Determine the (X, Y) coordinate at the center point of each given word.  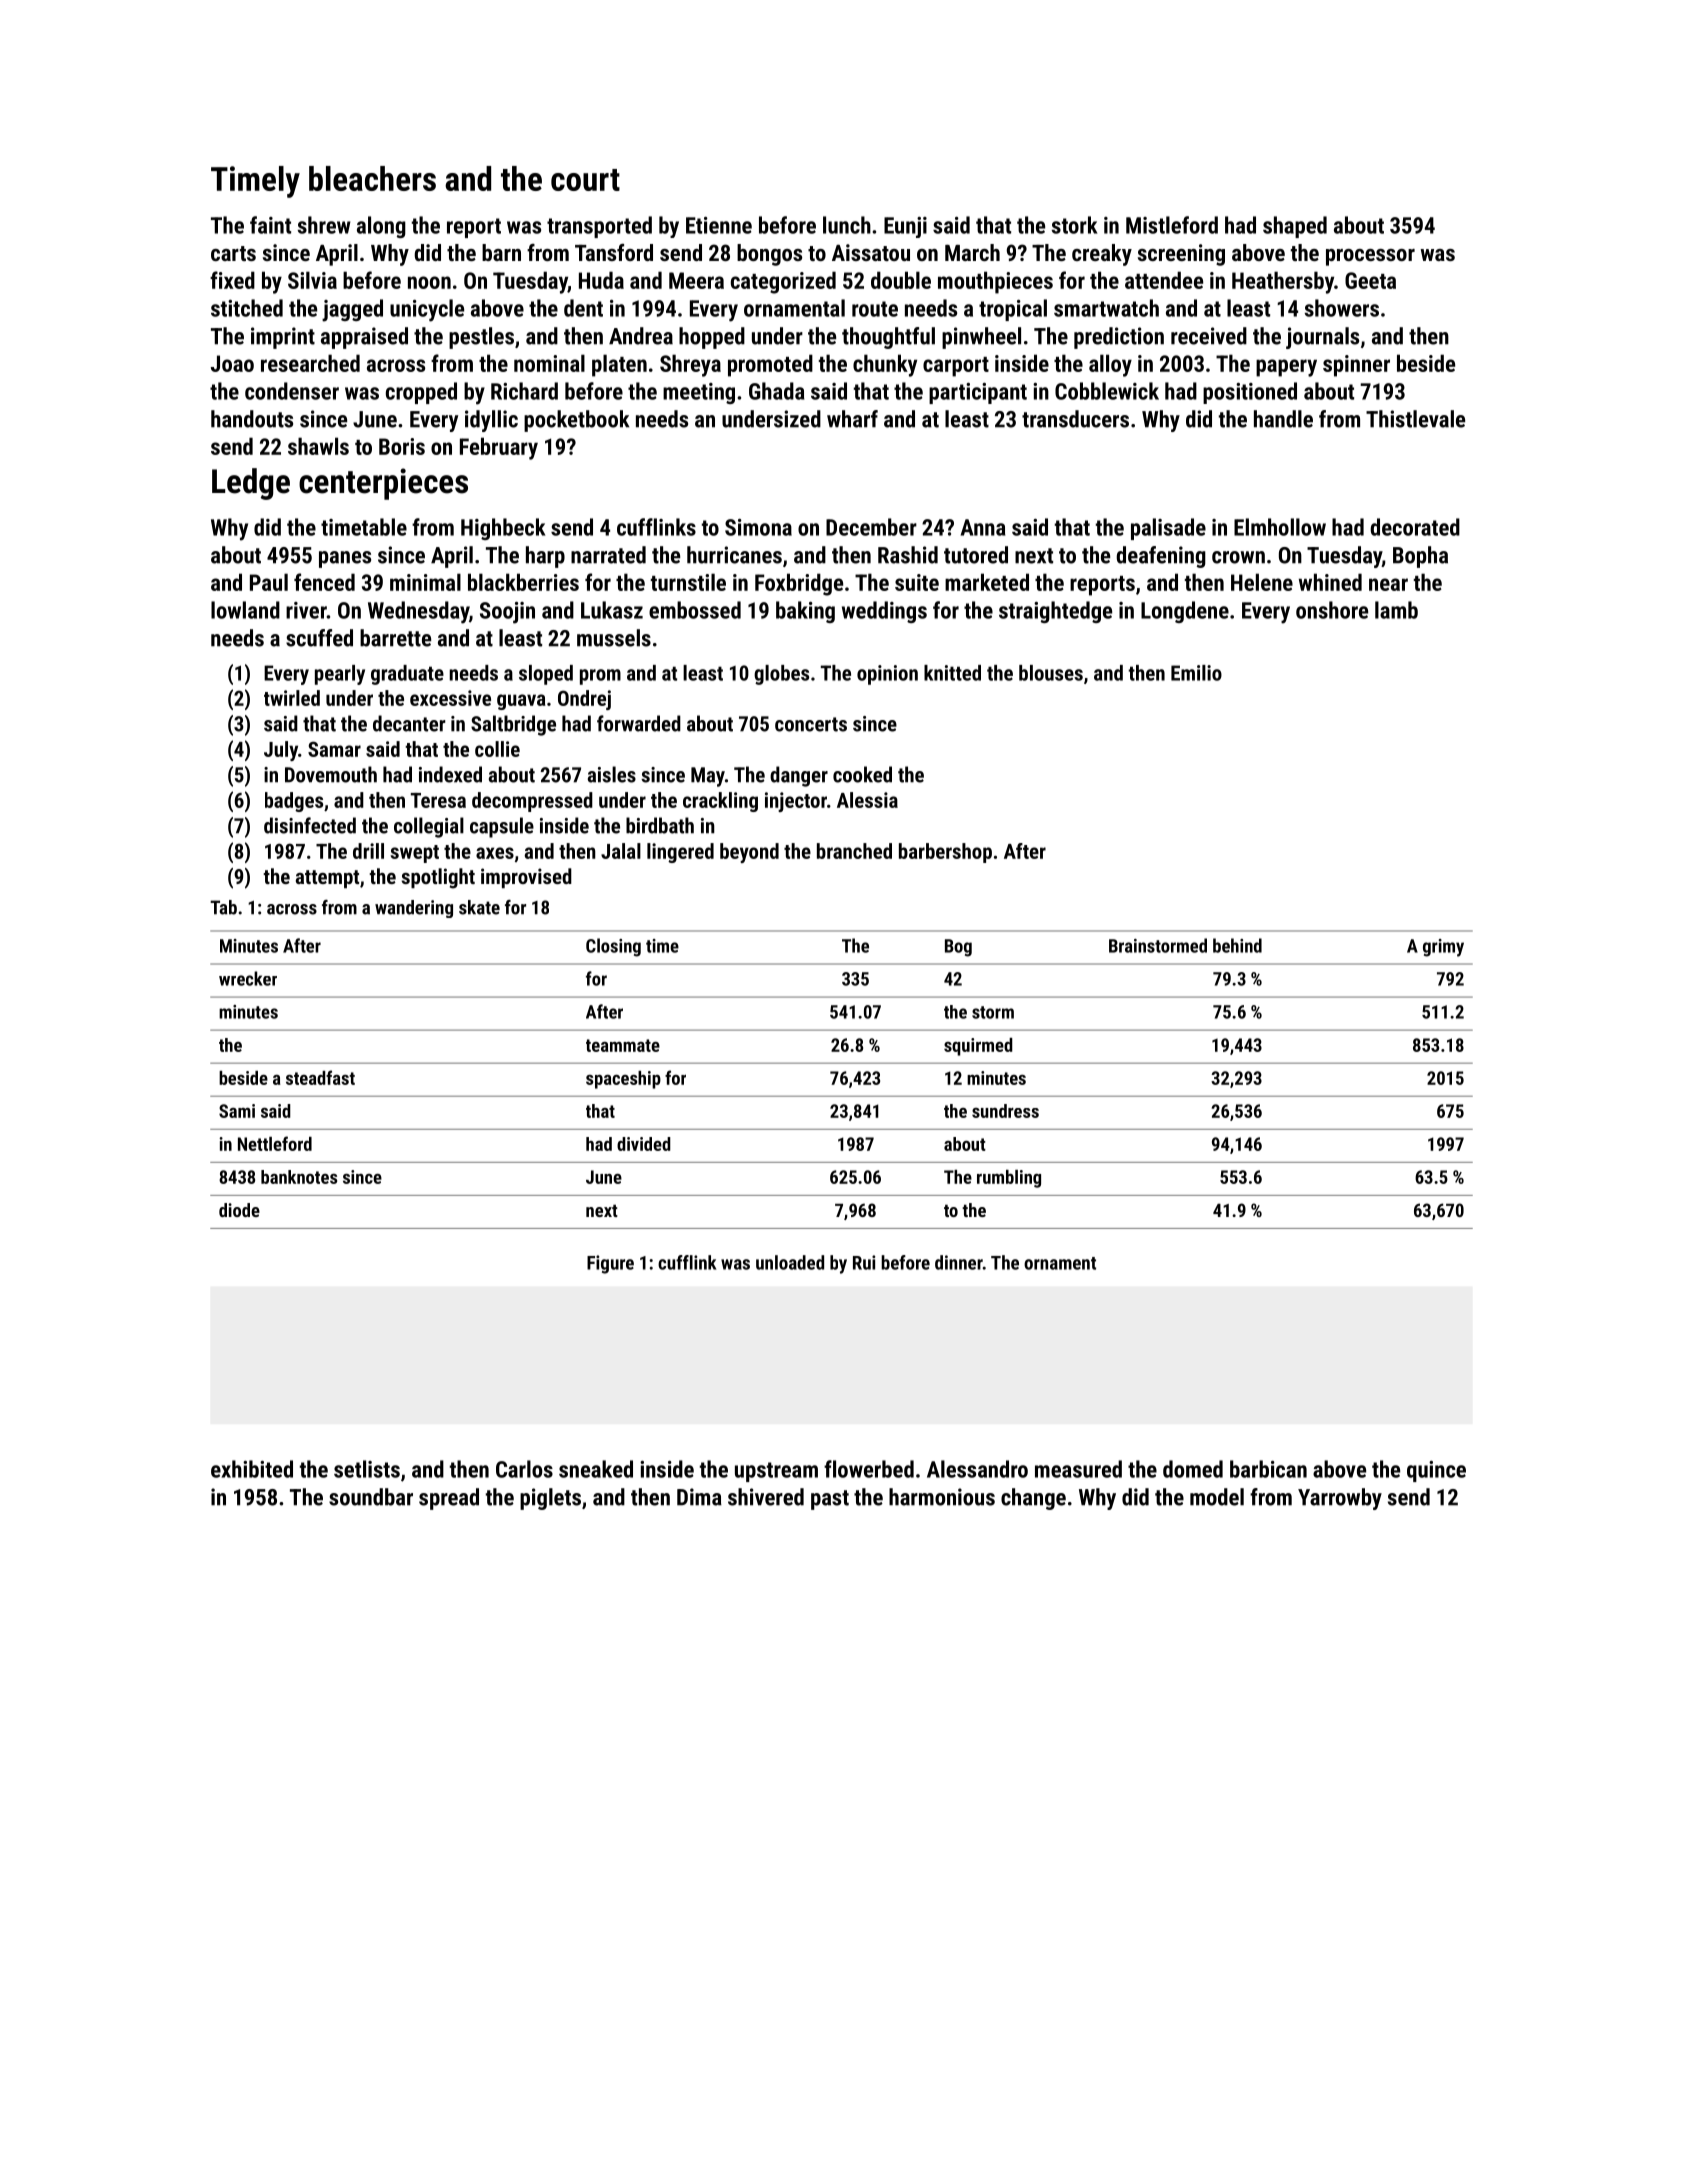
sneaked (596, 1469)
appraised (364, 338)
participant (978, 393)
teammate (623, 1045)
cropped (421, 393)
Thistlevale (1415, 419)
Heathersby (1283, 282)
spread (449, 1499)
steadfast (320, 1077)
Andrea (641, 336)
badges (294, 802)
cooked (862, 774)
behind (1237, 945)
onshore (1332, 610)
